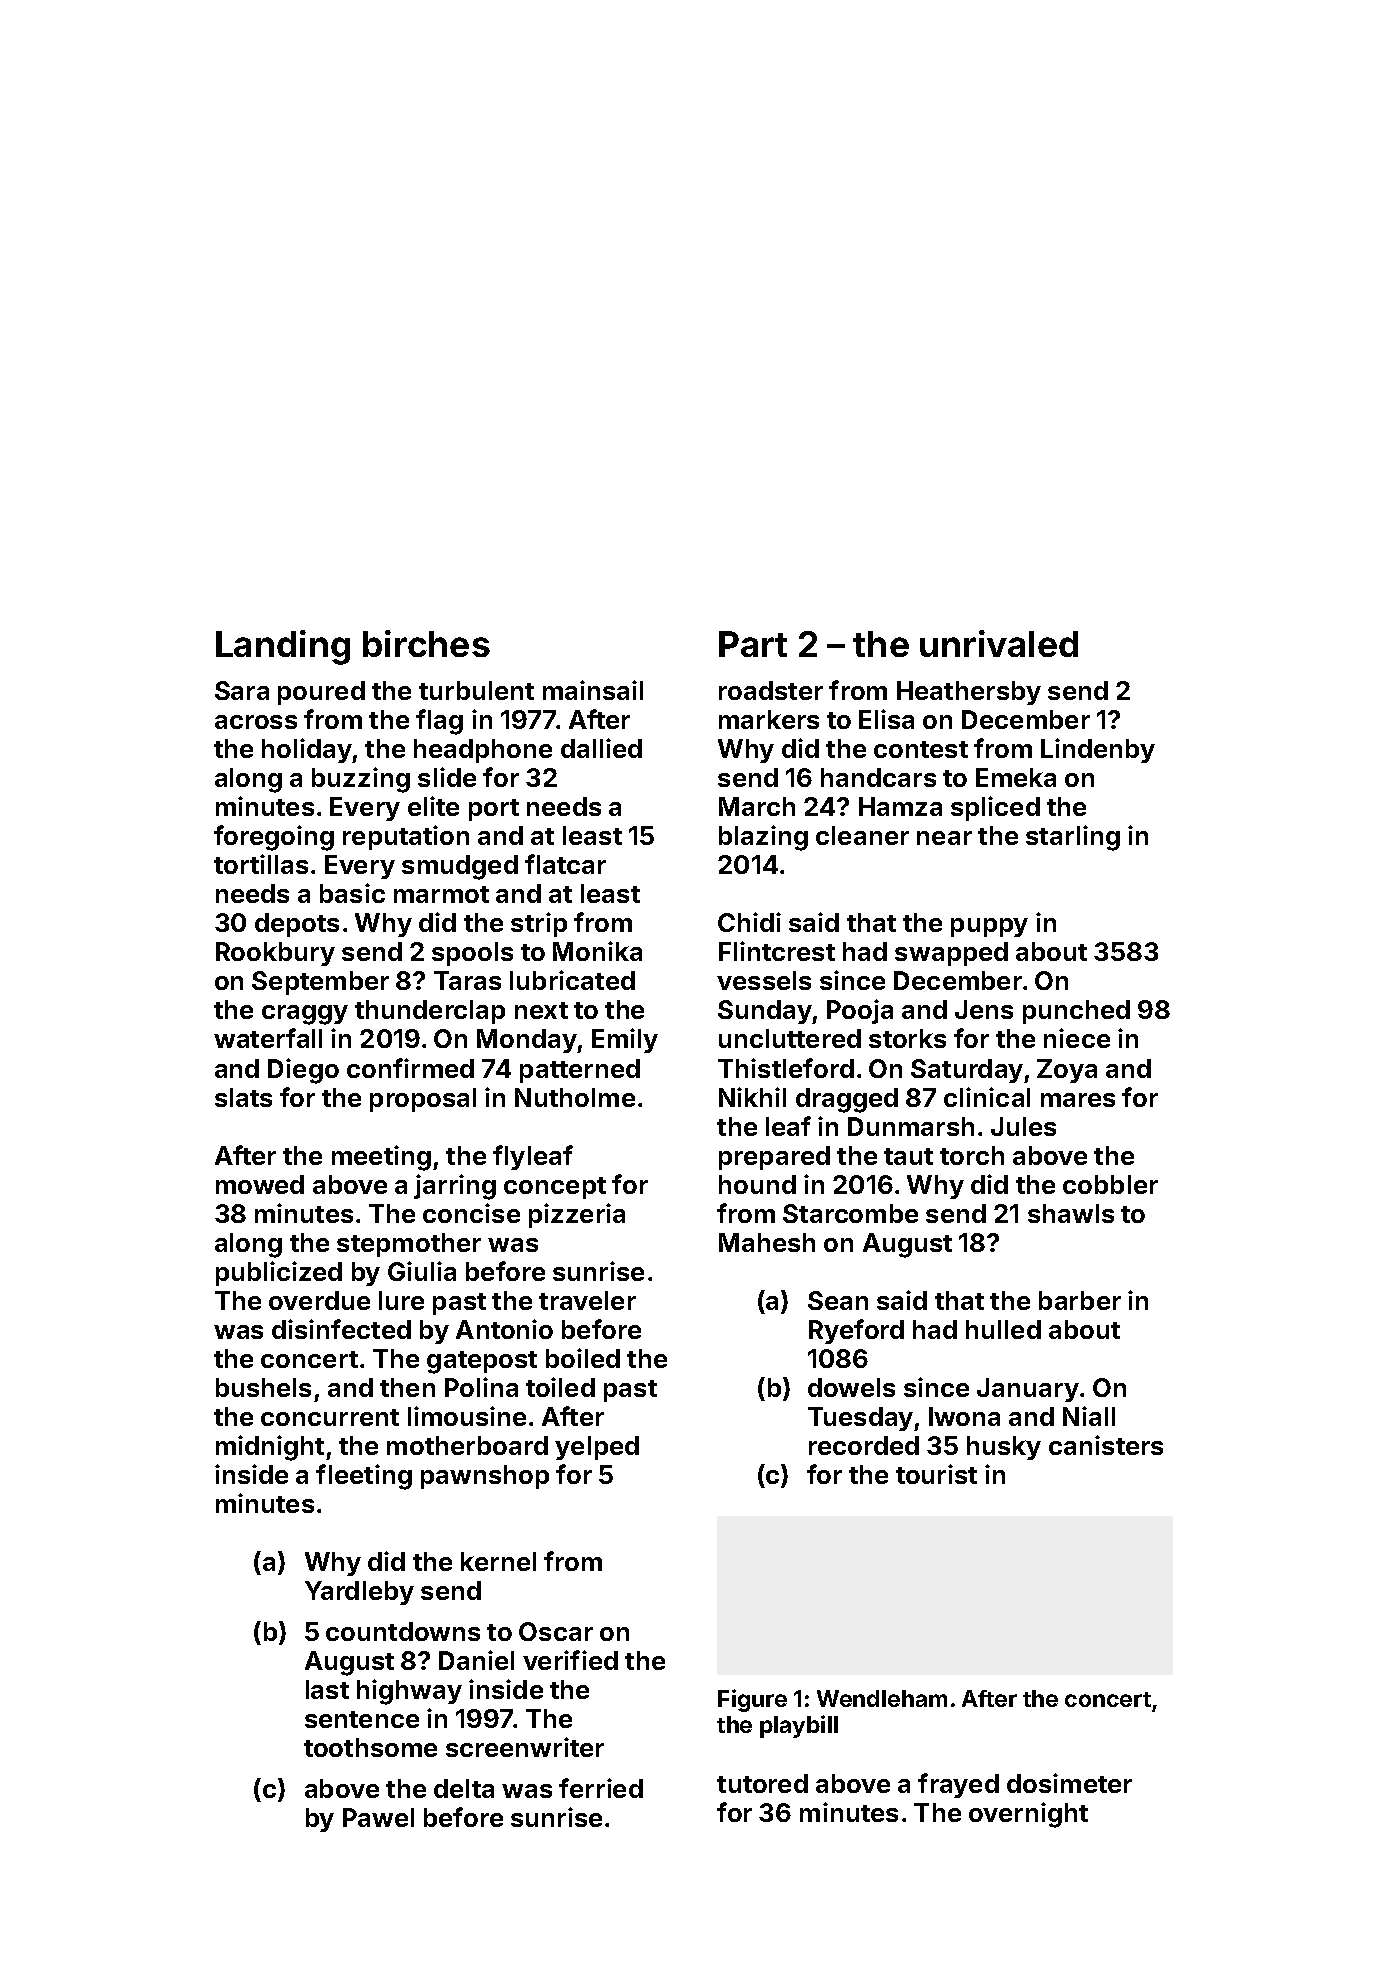 This page has width=1386, height=1969. I want to click on Lindenby, so click(1098, 750).
